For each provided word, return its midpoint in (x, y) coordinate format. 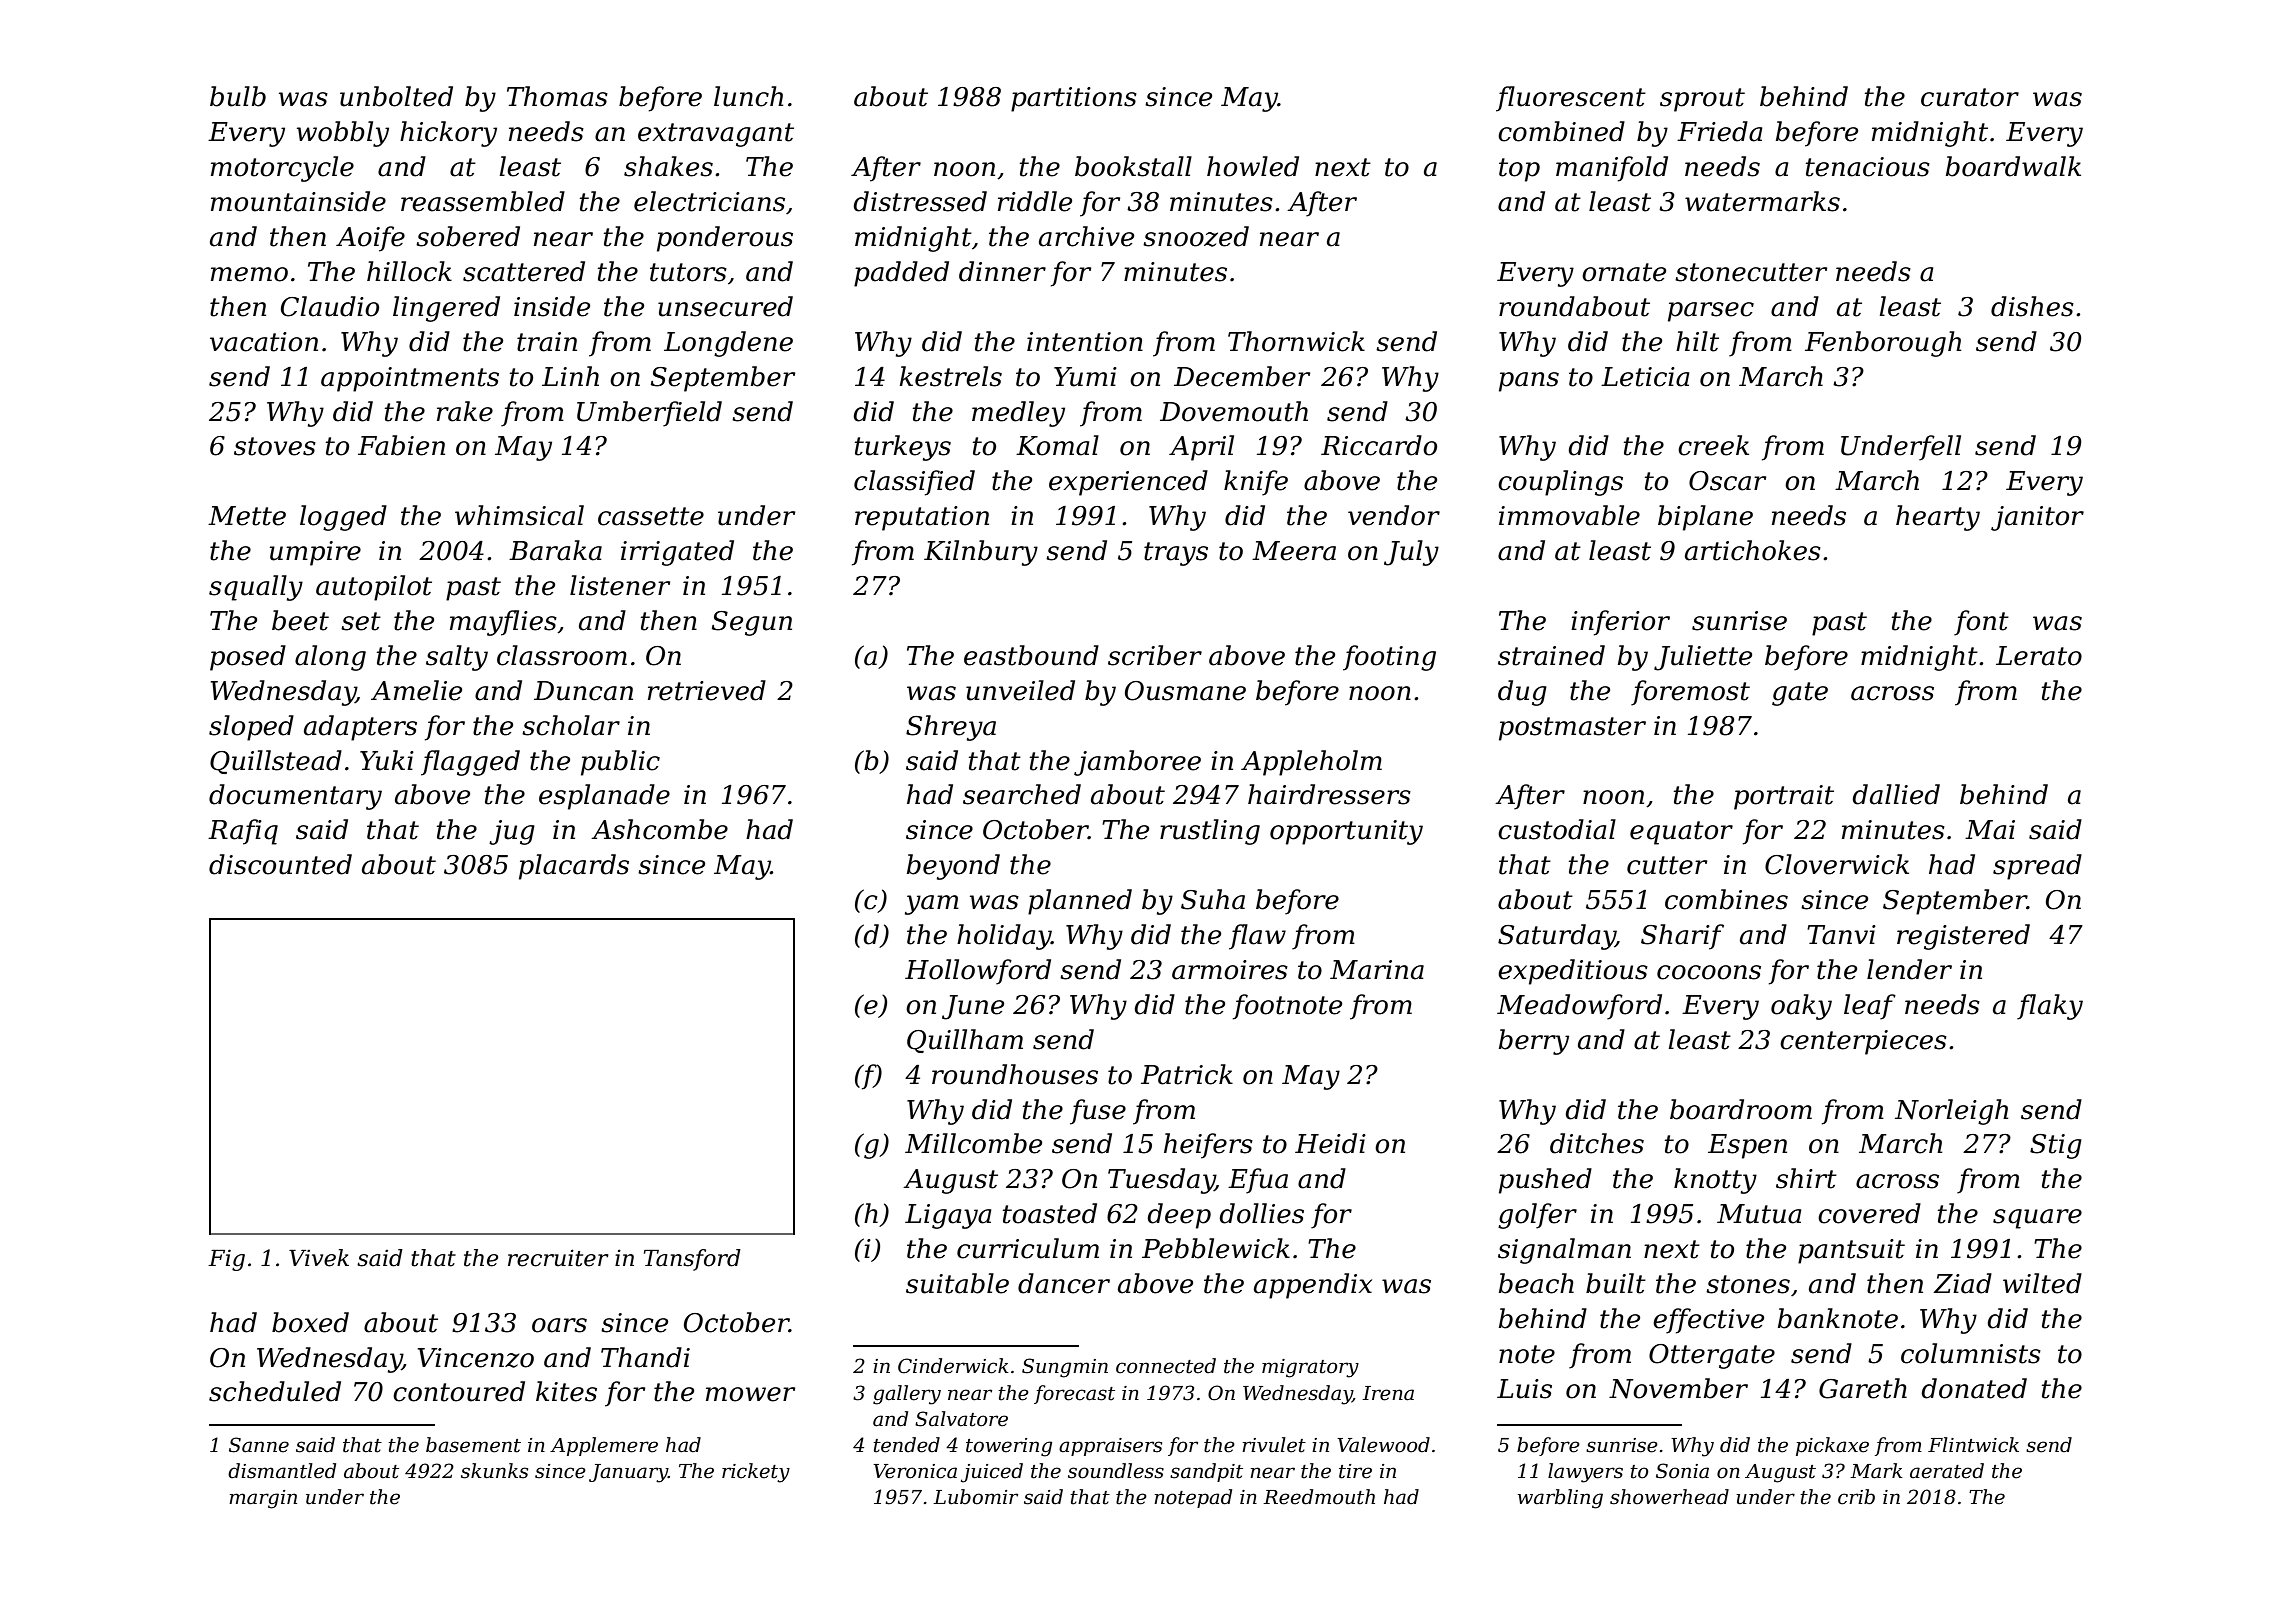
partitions (1074, 99)
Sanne (259, 1445)
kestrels (950, 376)
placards (574, 867)
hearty (1938, 518)
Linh (570, 376)
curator (1970, 97)
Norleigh (1951, 1112)
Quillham (965, 1041)
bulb (238, 96)
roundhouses (1015, 1074)
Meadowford (1579, 1007)
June (973, 1007)
